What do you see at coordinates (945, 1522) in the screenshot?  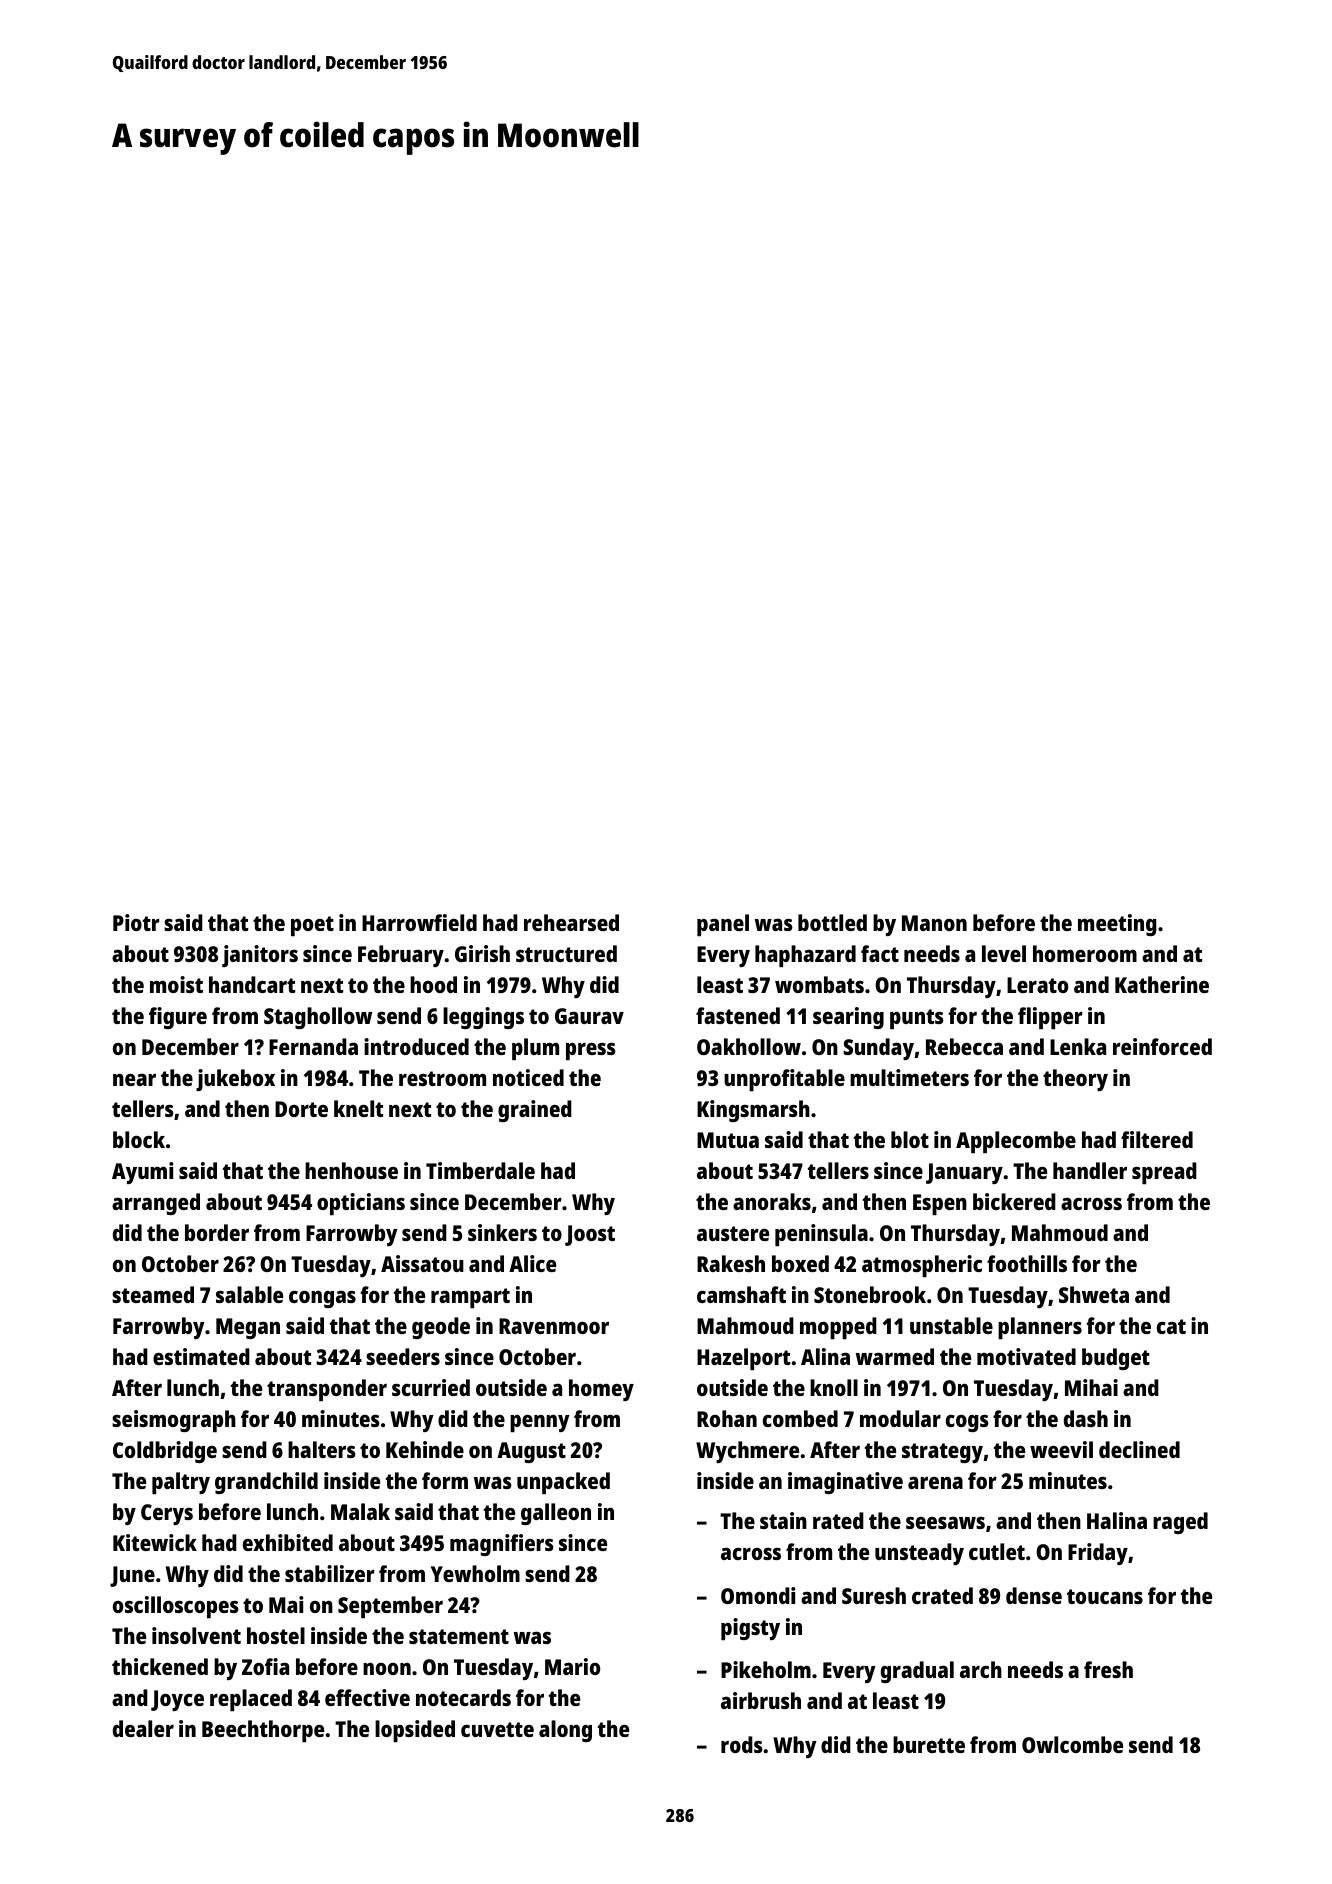 I see `seesaws` at bounding box center [945, 1522].
